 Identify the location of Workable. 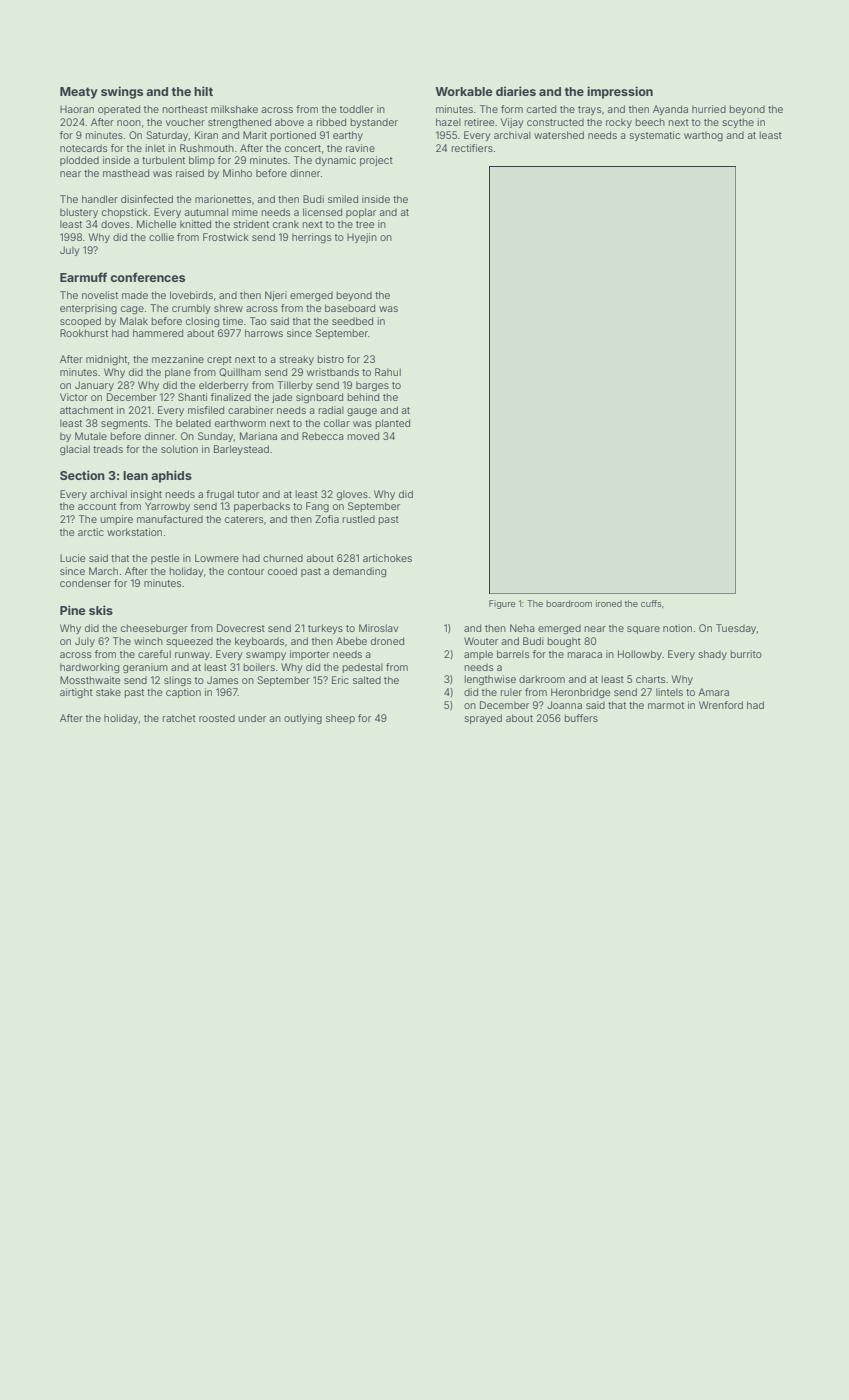
(464, 91).
